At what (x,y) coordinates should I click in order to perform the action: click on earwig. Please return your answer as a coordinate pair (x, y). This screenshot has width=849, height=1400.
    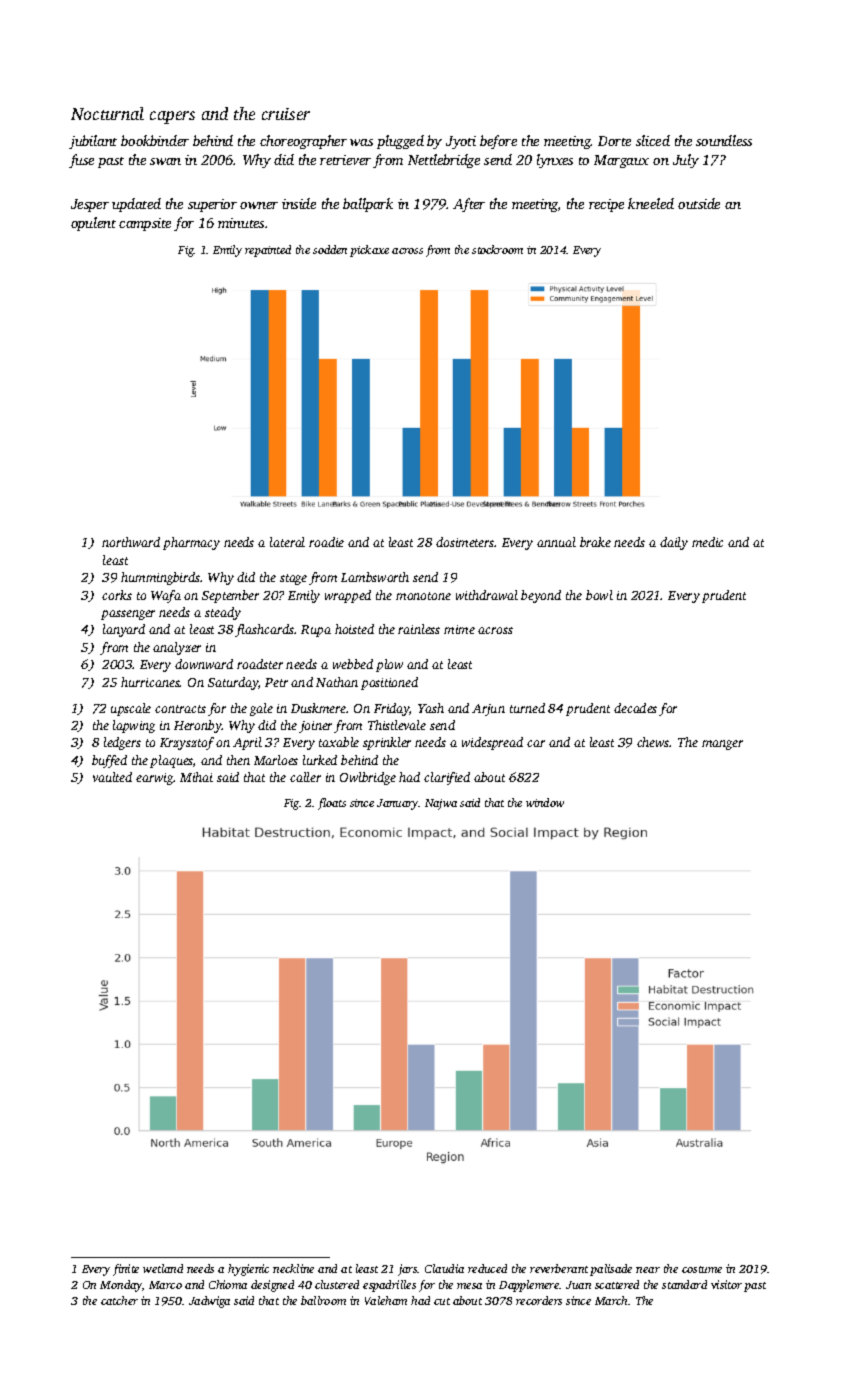
    Looking at the image, I should click on (155, 779).
